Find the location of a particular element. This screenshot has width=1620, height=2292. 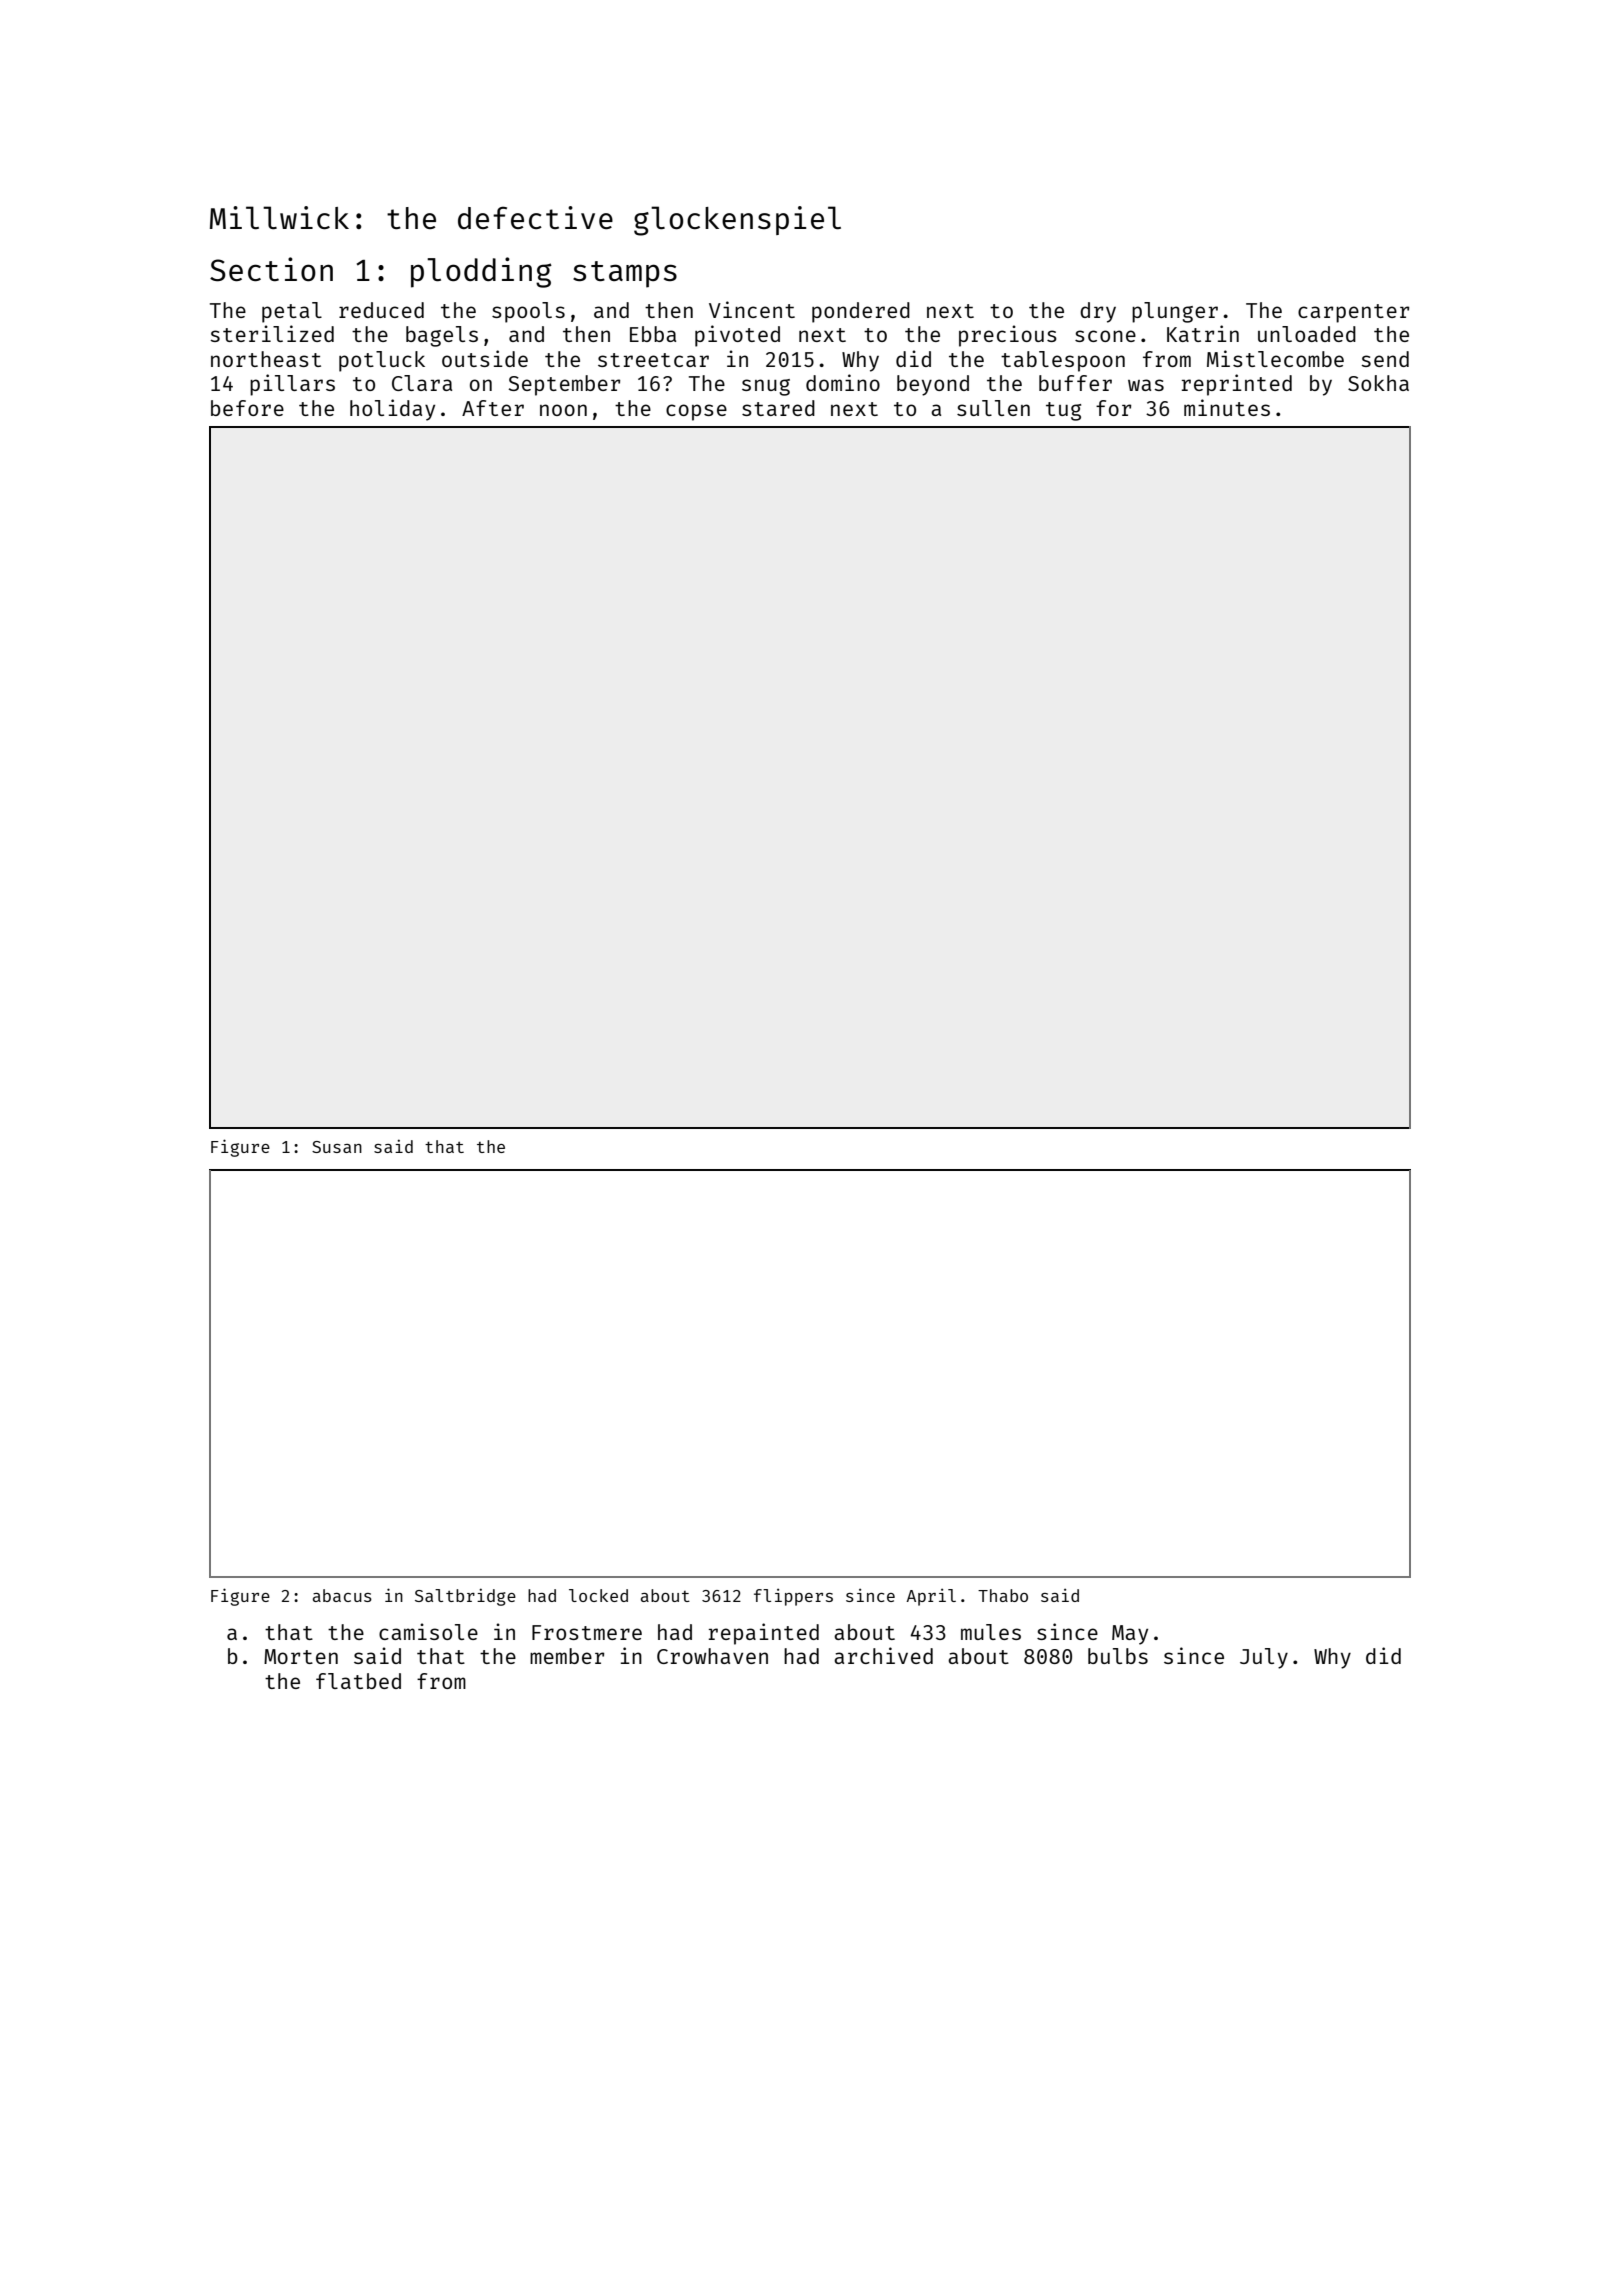

sullen is located at coordinates (993, 408).
